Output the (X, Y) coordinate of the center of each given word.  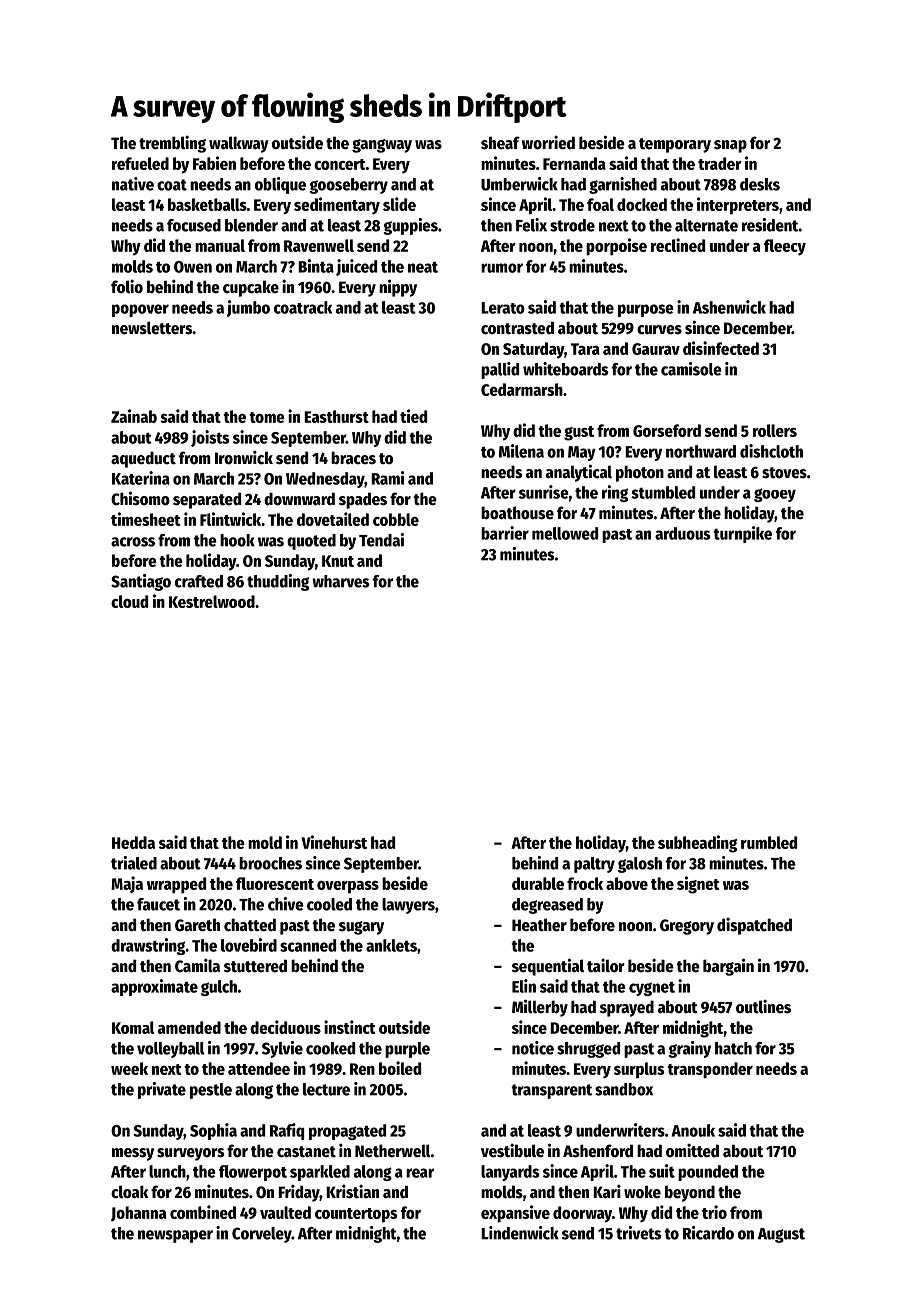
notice (533, 1048)
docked (642, 204)
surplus (639, 1070)
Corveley (262, 1235)
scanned (308, 945)
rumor (502, 268)
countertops (356, 1215)
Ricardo (708, 1233)
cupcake (251, 288)
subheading (697, 844)
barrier (505, 533)
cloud (129, 601)
